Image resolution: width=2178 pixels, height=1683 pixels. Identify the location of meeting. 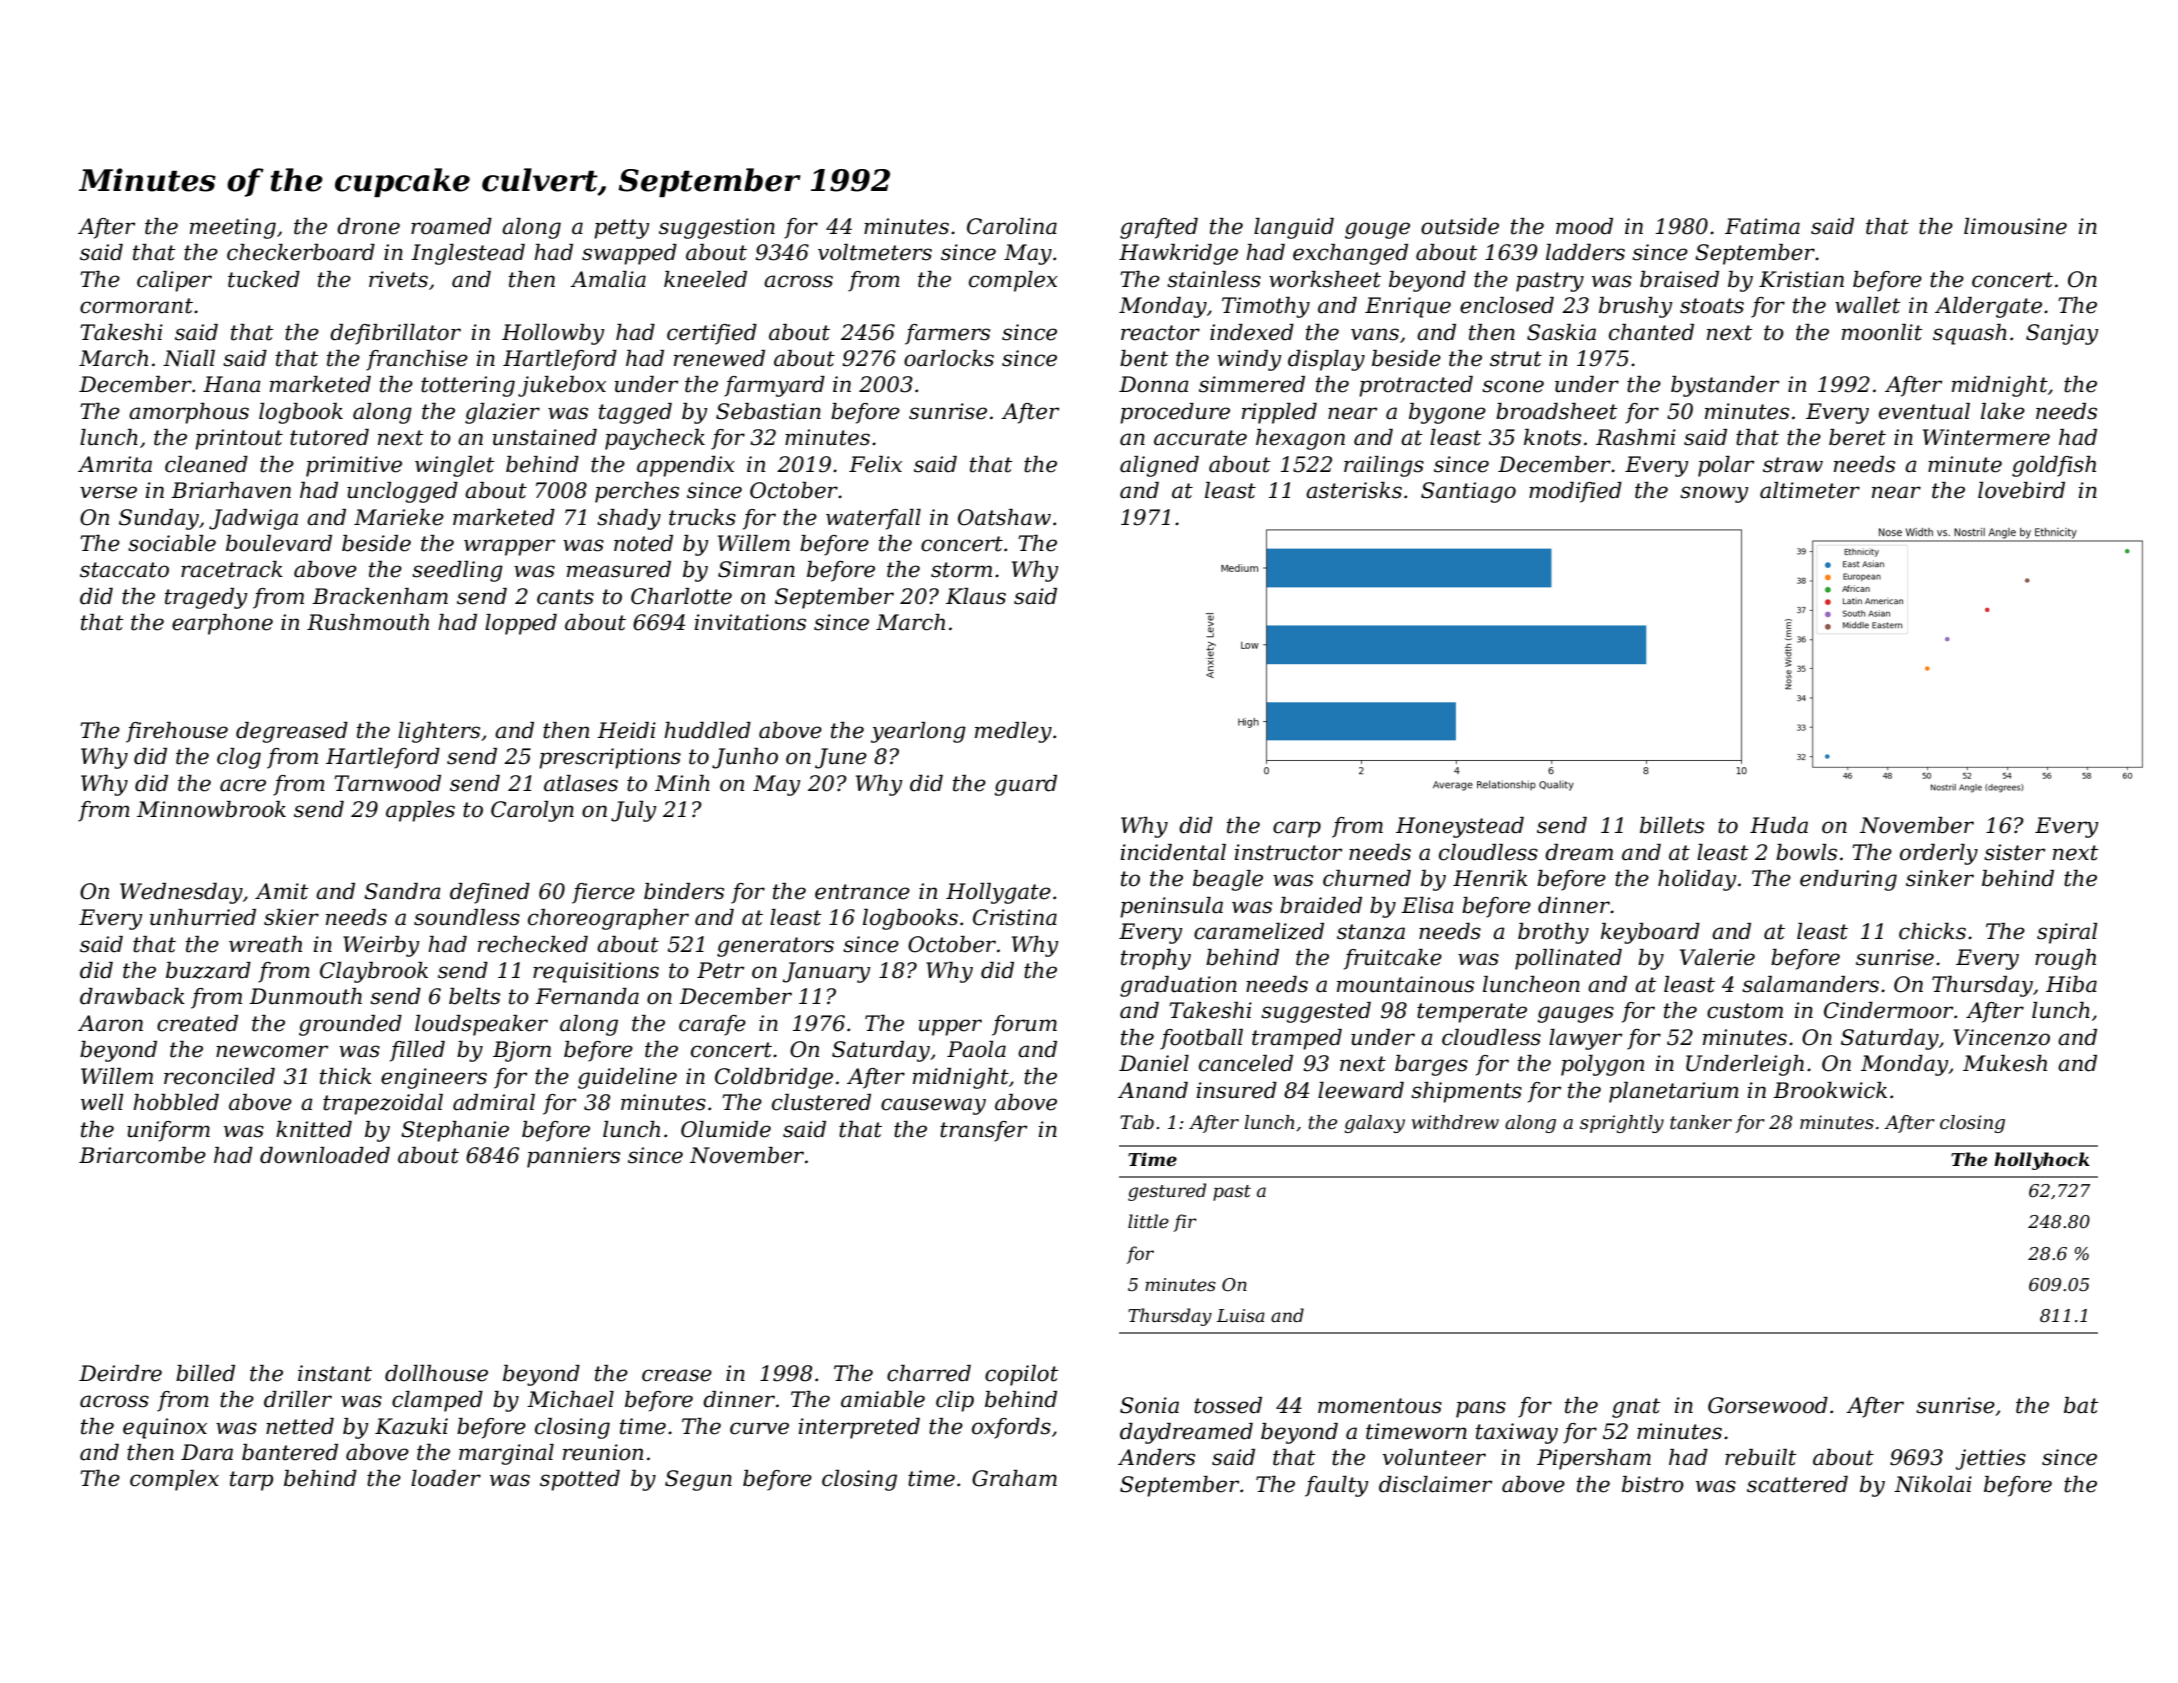
(233, 228).
